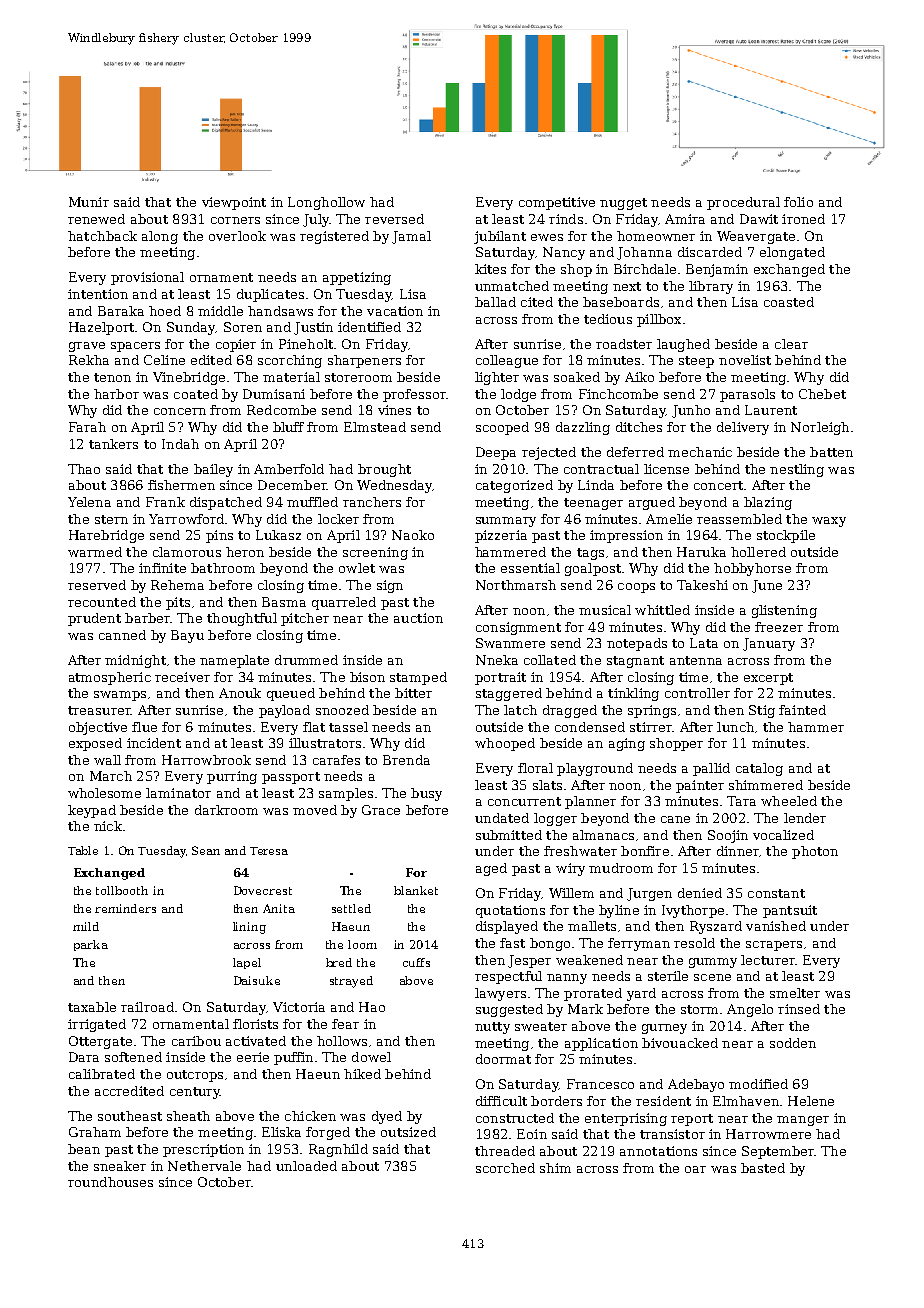  I want to click on gummy, so click(713, 963).
